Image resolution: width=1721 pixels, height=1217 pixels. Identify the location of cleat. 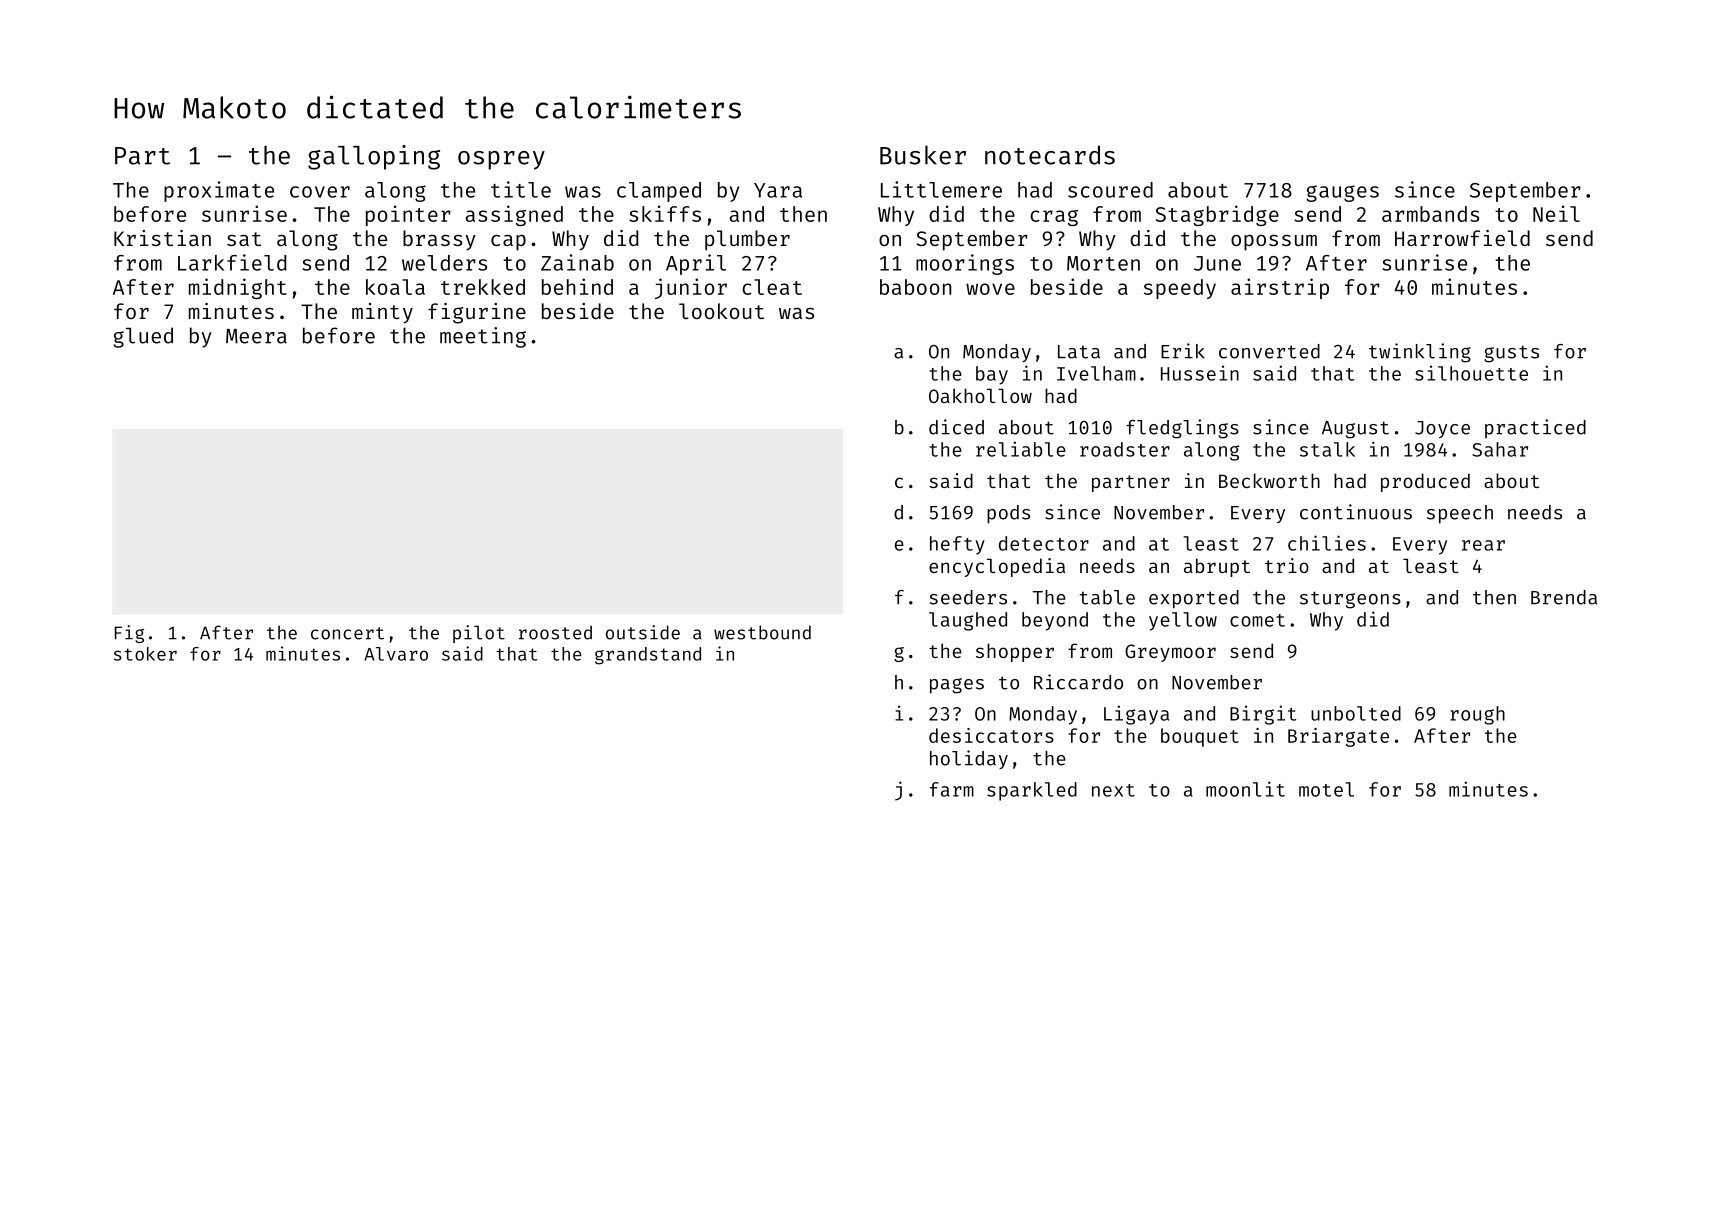
(772, 287).
